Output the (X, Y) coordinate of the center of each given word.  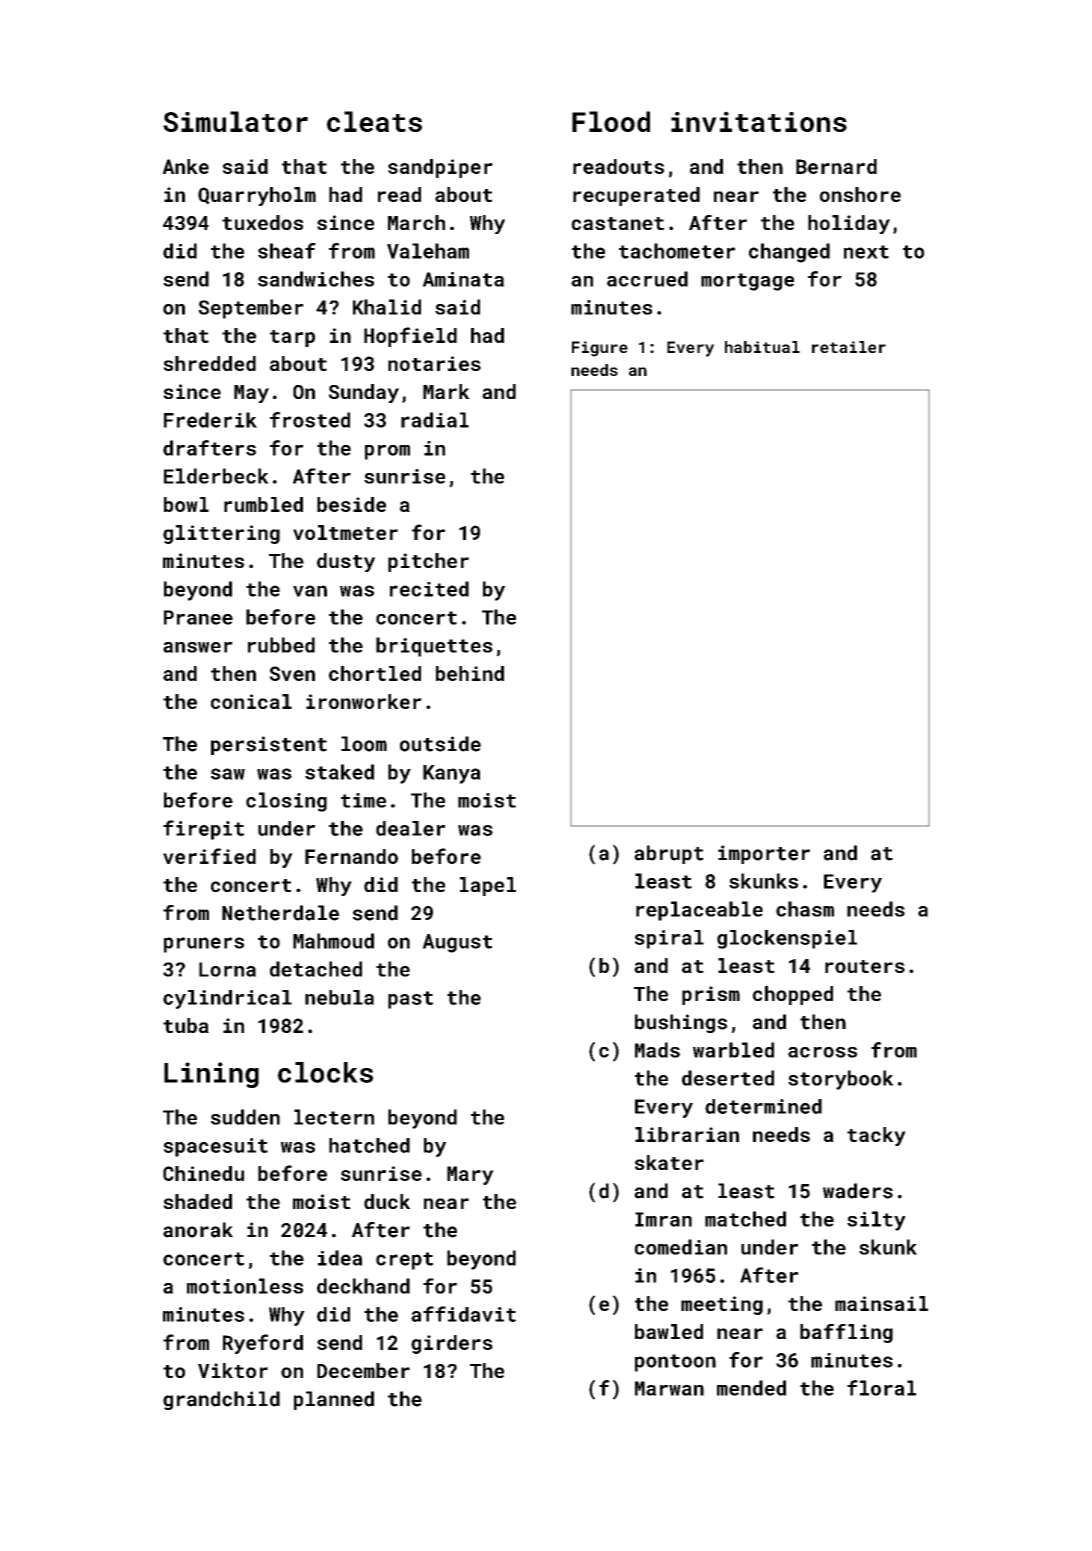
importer (764, 854)
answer (198, 647)
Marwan (669, 1388)
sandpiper (440, 168)
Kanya (452, 774)
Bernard (836, 166)
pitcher (428, 562)
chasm (805, 909)
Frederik (210, 420)
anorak (198, 1230)
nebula (339, 997)
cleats (374, 121)
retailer (849, 347)
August (457, 943)
